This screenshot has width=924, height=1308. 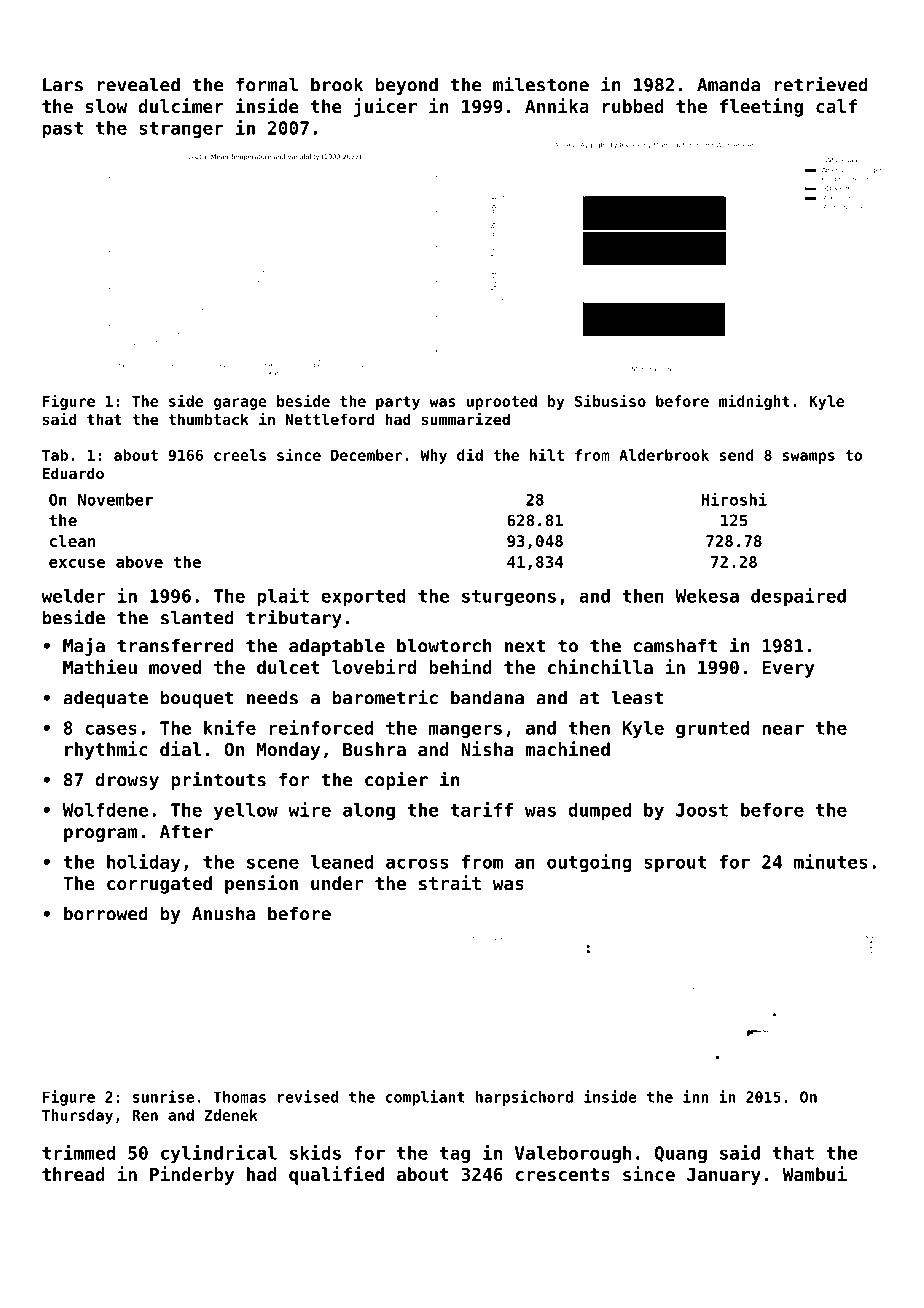 What do you see at coordinates (72, 541) in the screenshot?
I see `clean` at bounding box center [72, 541].
